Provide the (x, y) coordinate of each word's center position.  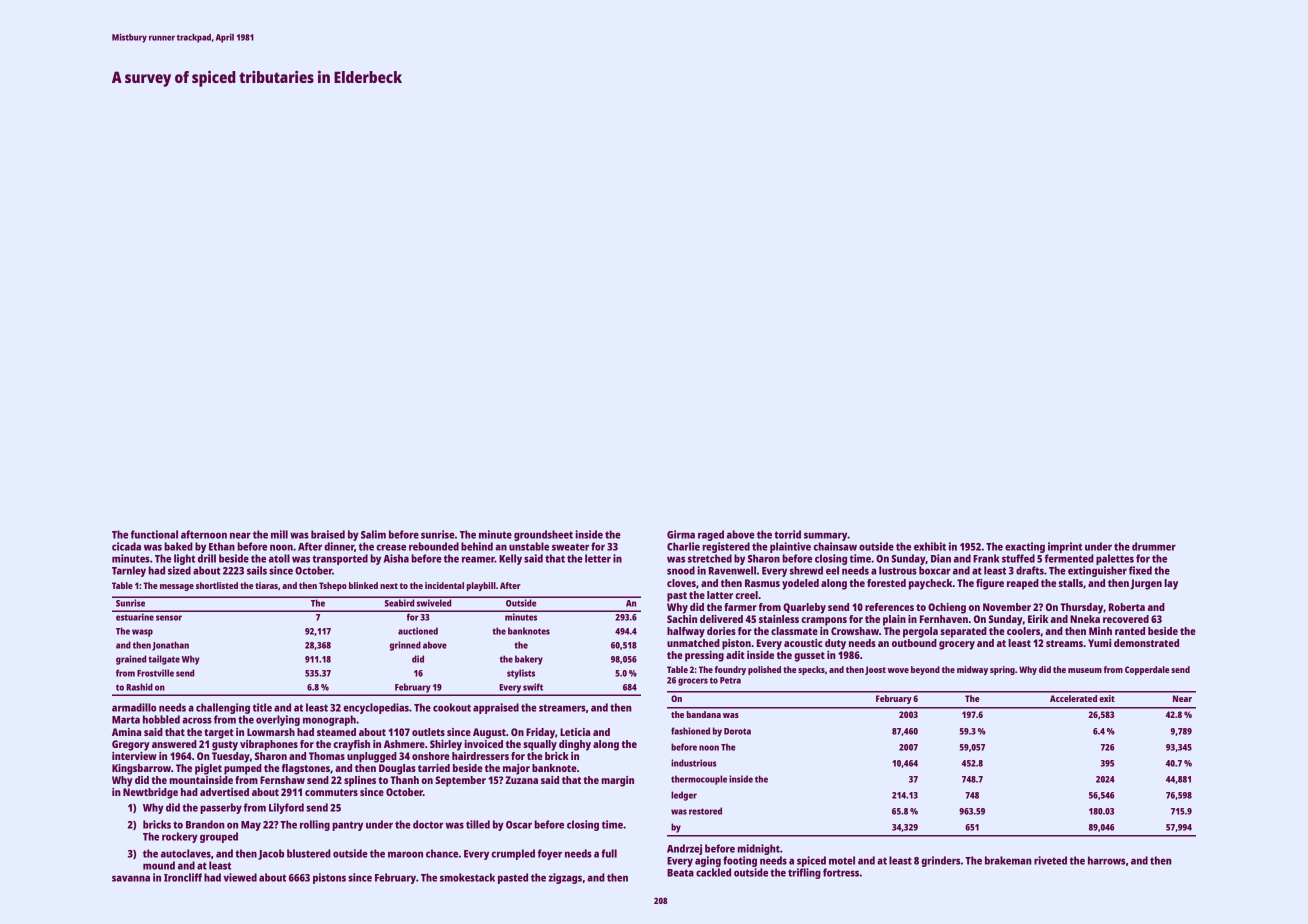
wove (898, 670)
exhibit (930, 546)
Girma (681, 534)
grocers (693, 682)
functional (154, 534)
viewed (240, 877)
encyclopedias (376, 708)
